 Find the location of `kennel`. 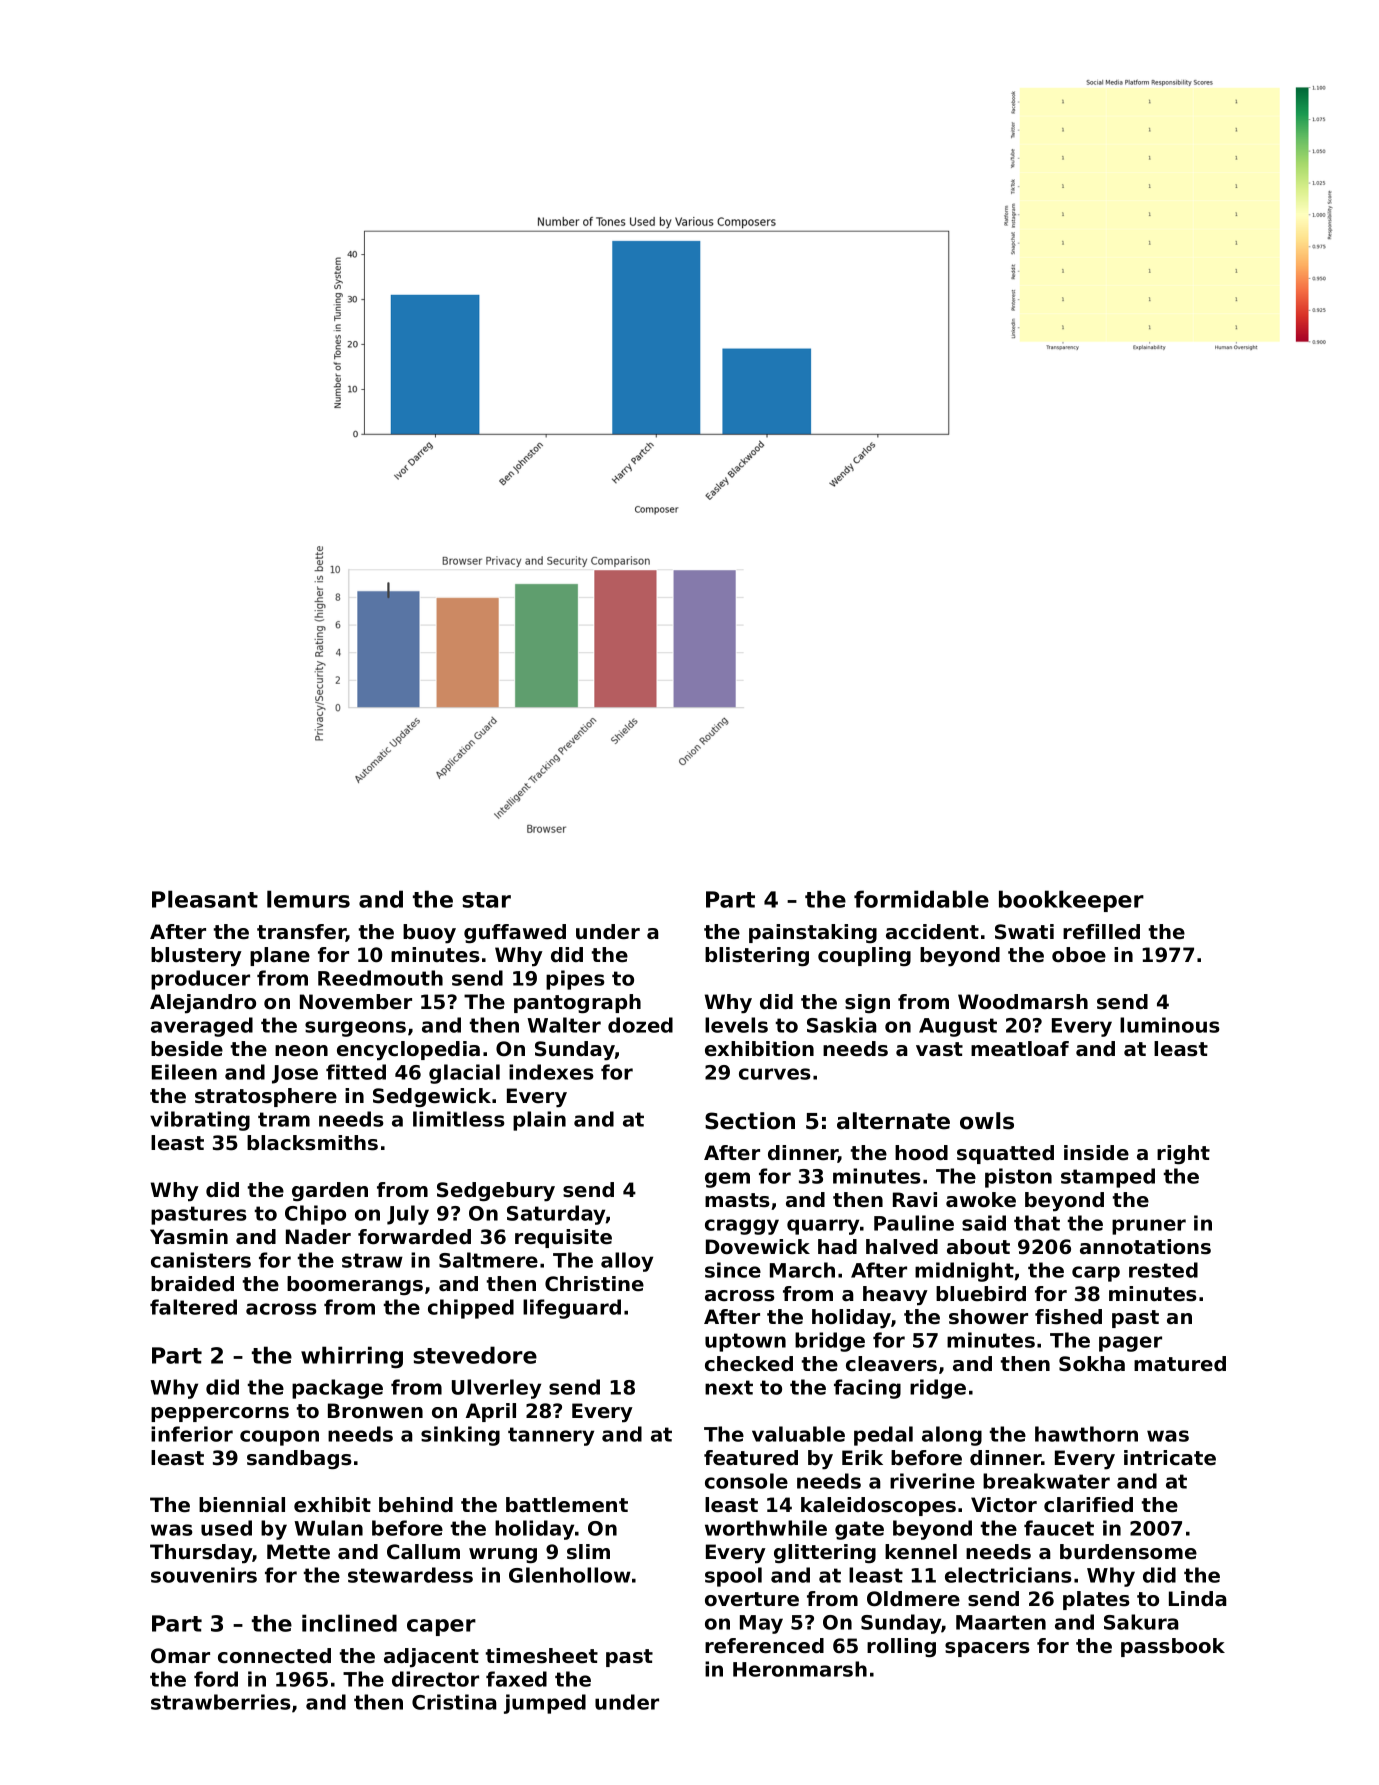

kennel is located at coordinates (921, 1552).
